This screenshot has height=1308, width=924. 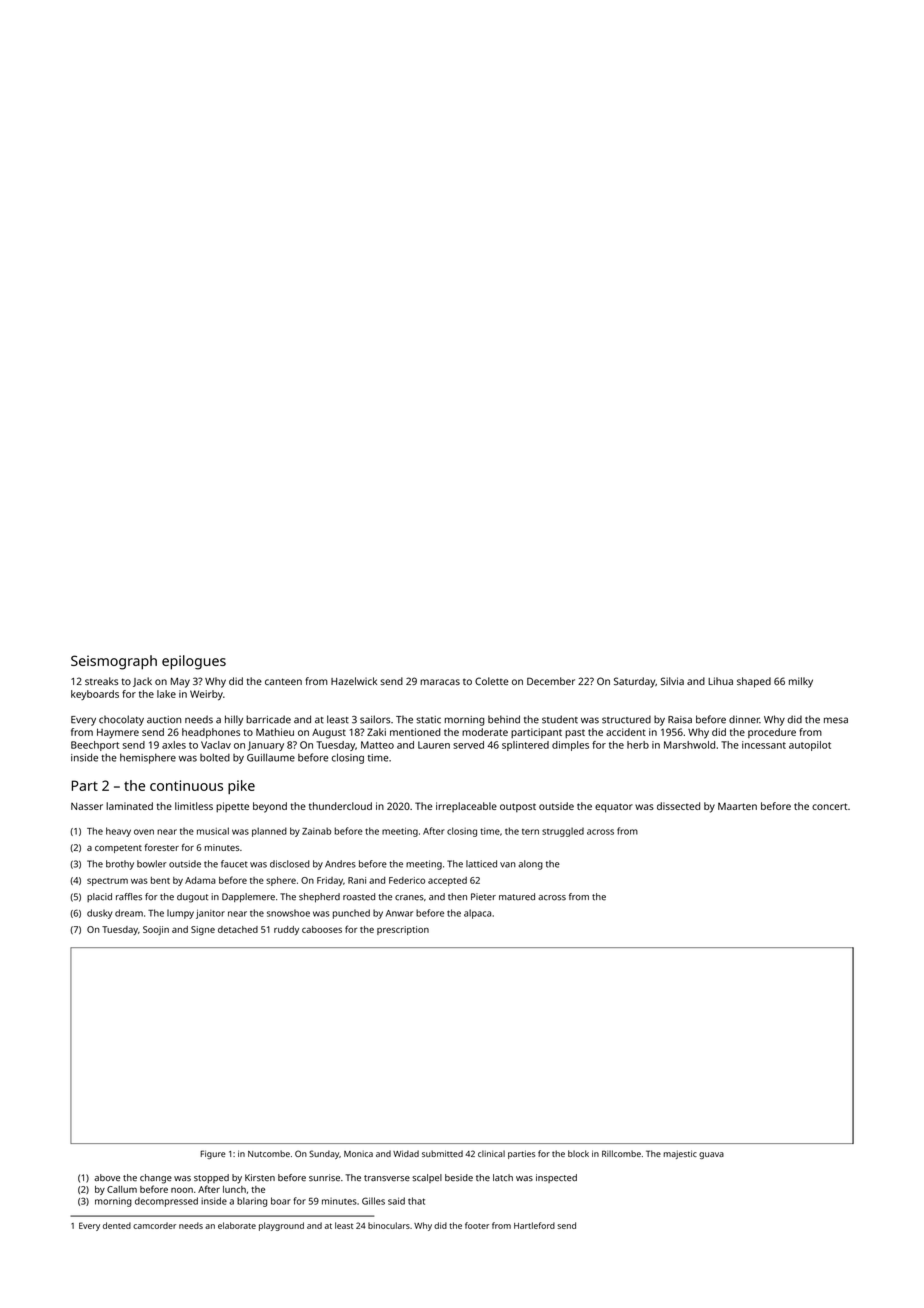 I want to click on Silvia, so click(x=672, y=681).
